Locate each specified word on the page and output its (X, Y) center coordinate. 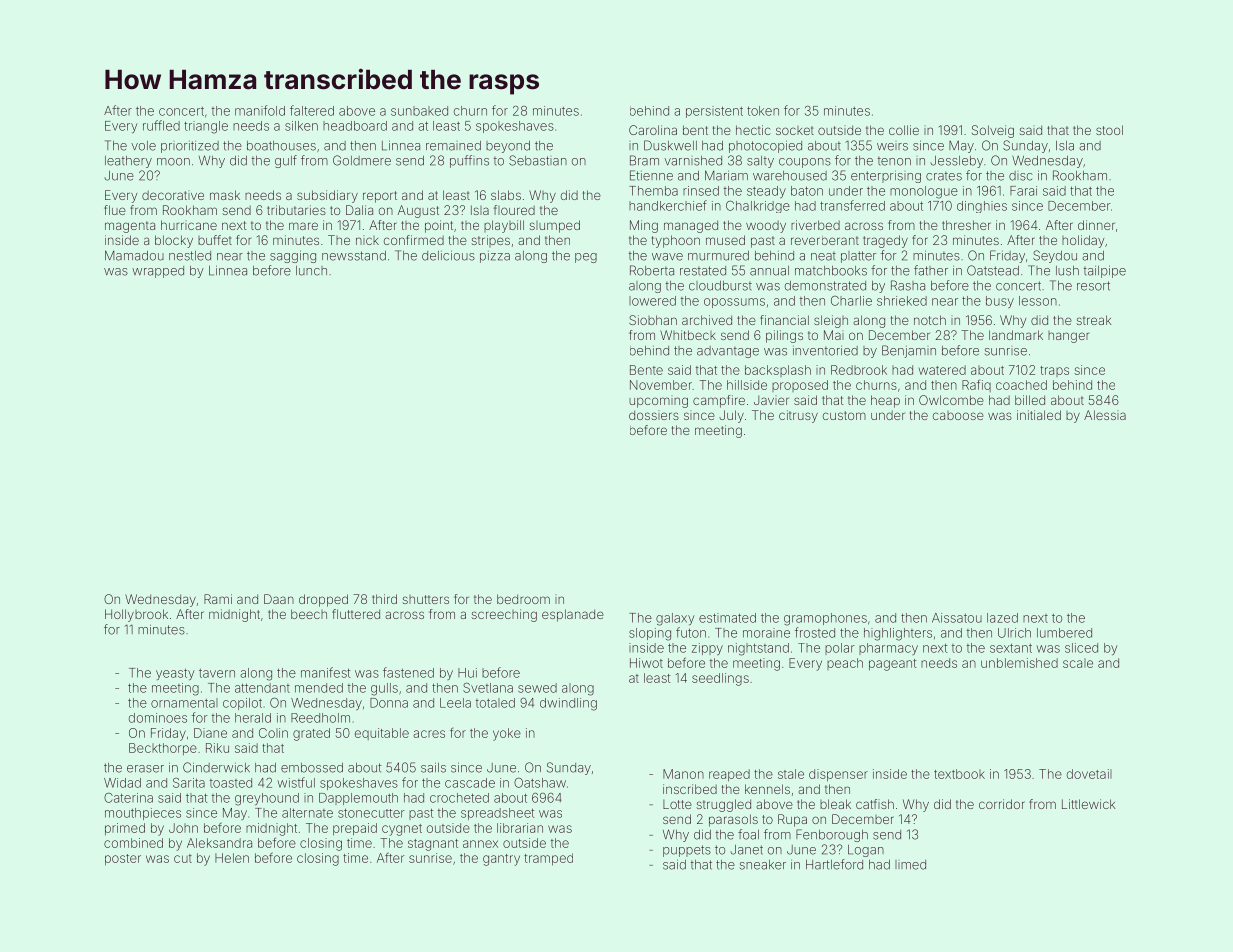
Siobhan (653, 320)
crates (944, 176)
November (661, 385)
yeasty (175, 674)
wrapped (158, 272)
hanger (1068, 337)
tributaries (296, 210)
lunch (311, 271)
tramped (548, 859)
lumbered (1064, 633)
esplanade (573, 615)
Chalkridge (758, 207)
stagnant (433, 845)
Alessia (1105, 415)
